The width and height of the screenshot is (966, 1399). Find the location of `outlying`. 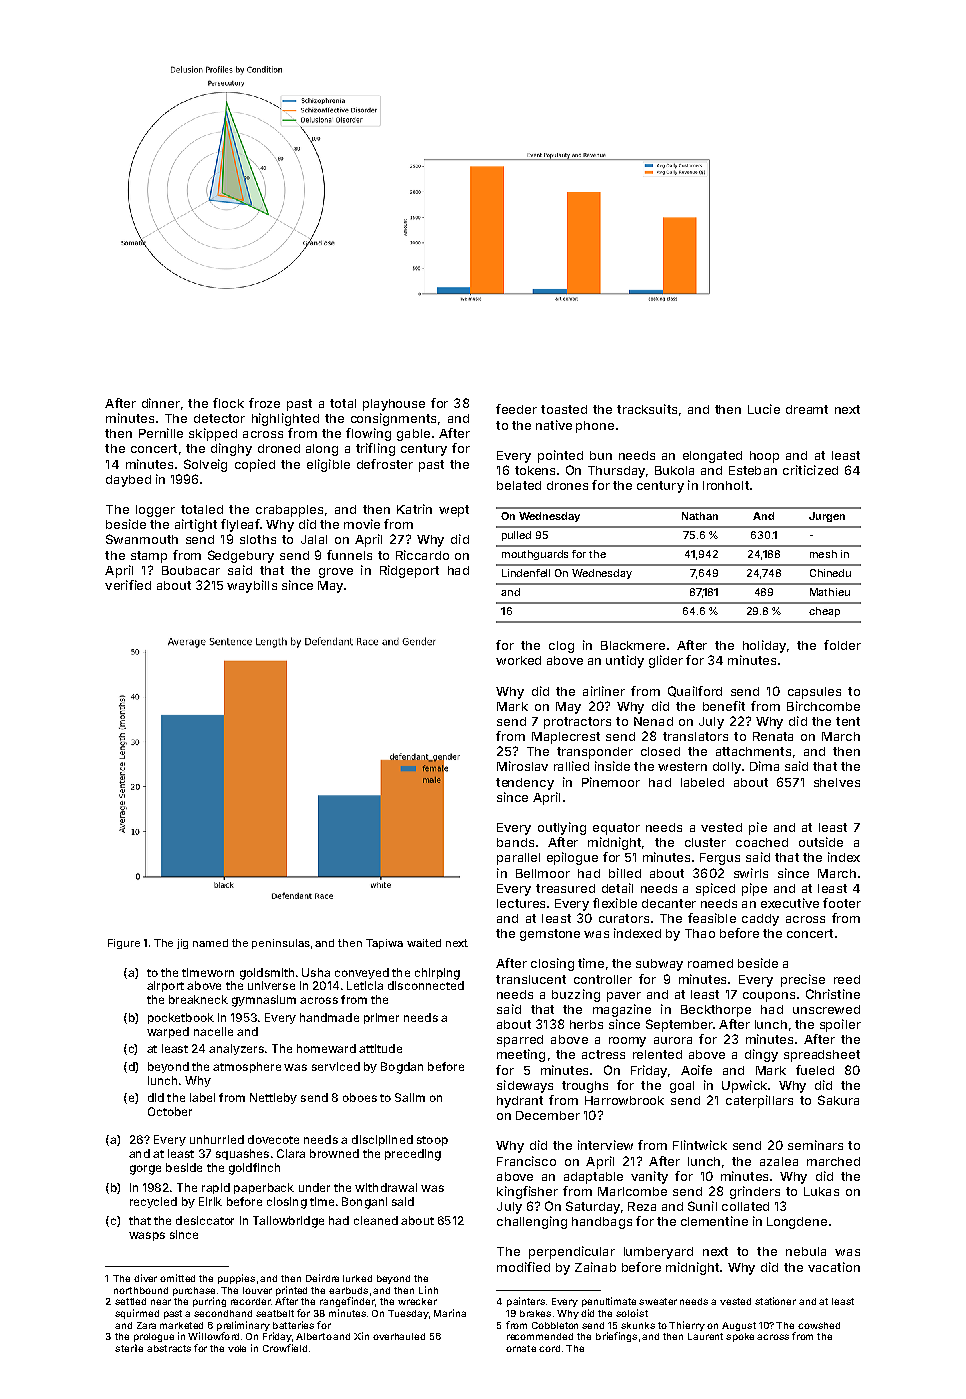

outlying is located at coordinates (562, 828).
